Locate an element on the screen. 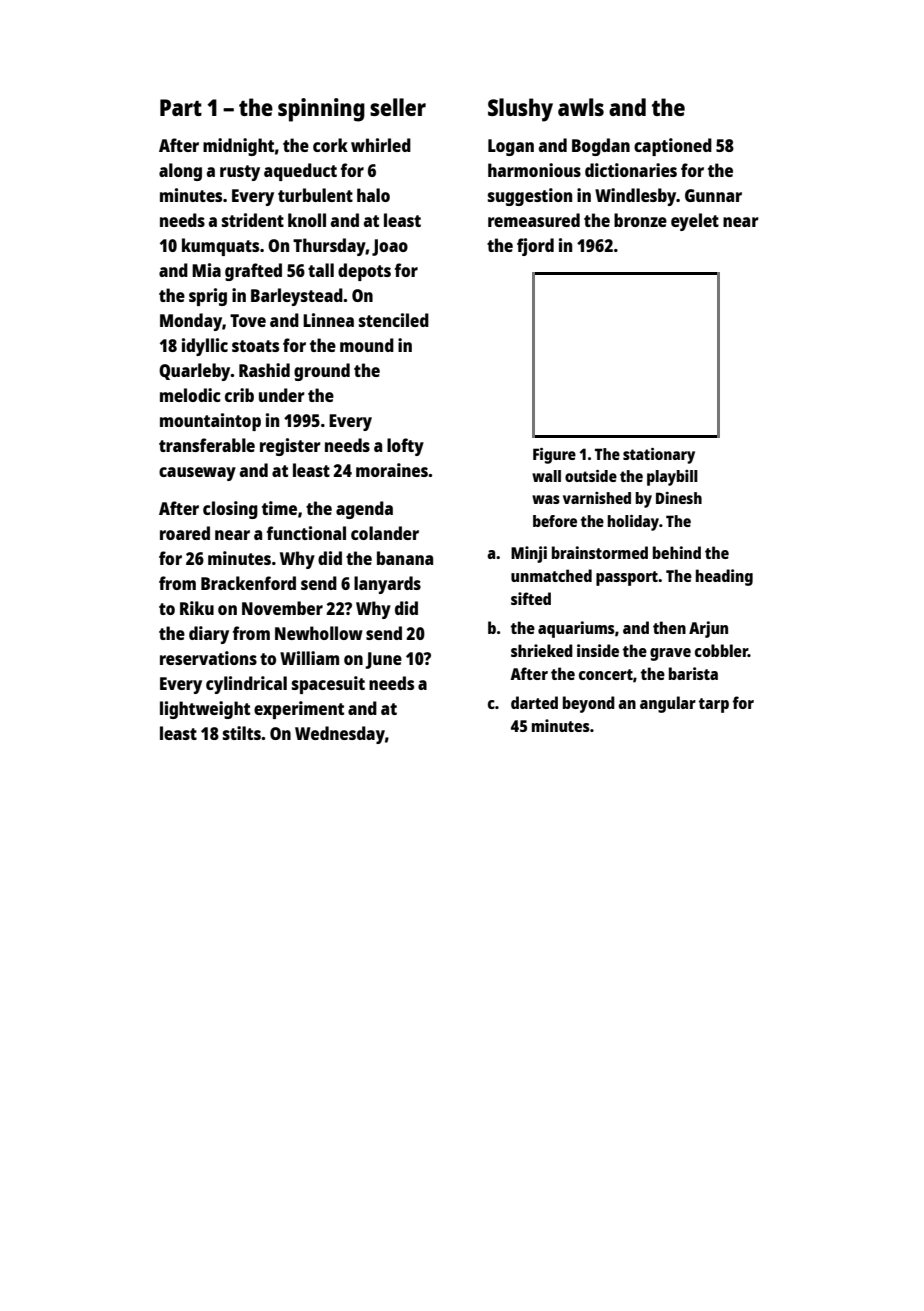 The width and height of the screenshot is (924, 1311). fjord is located at coordinates (535, 247).
